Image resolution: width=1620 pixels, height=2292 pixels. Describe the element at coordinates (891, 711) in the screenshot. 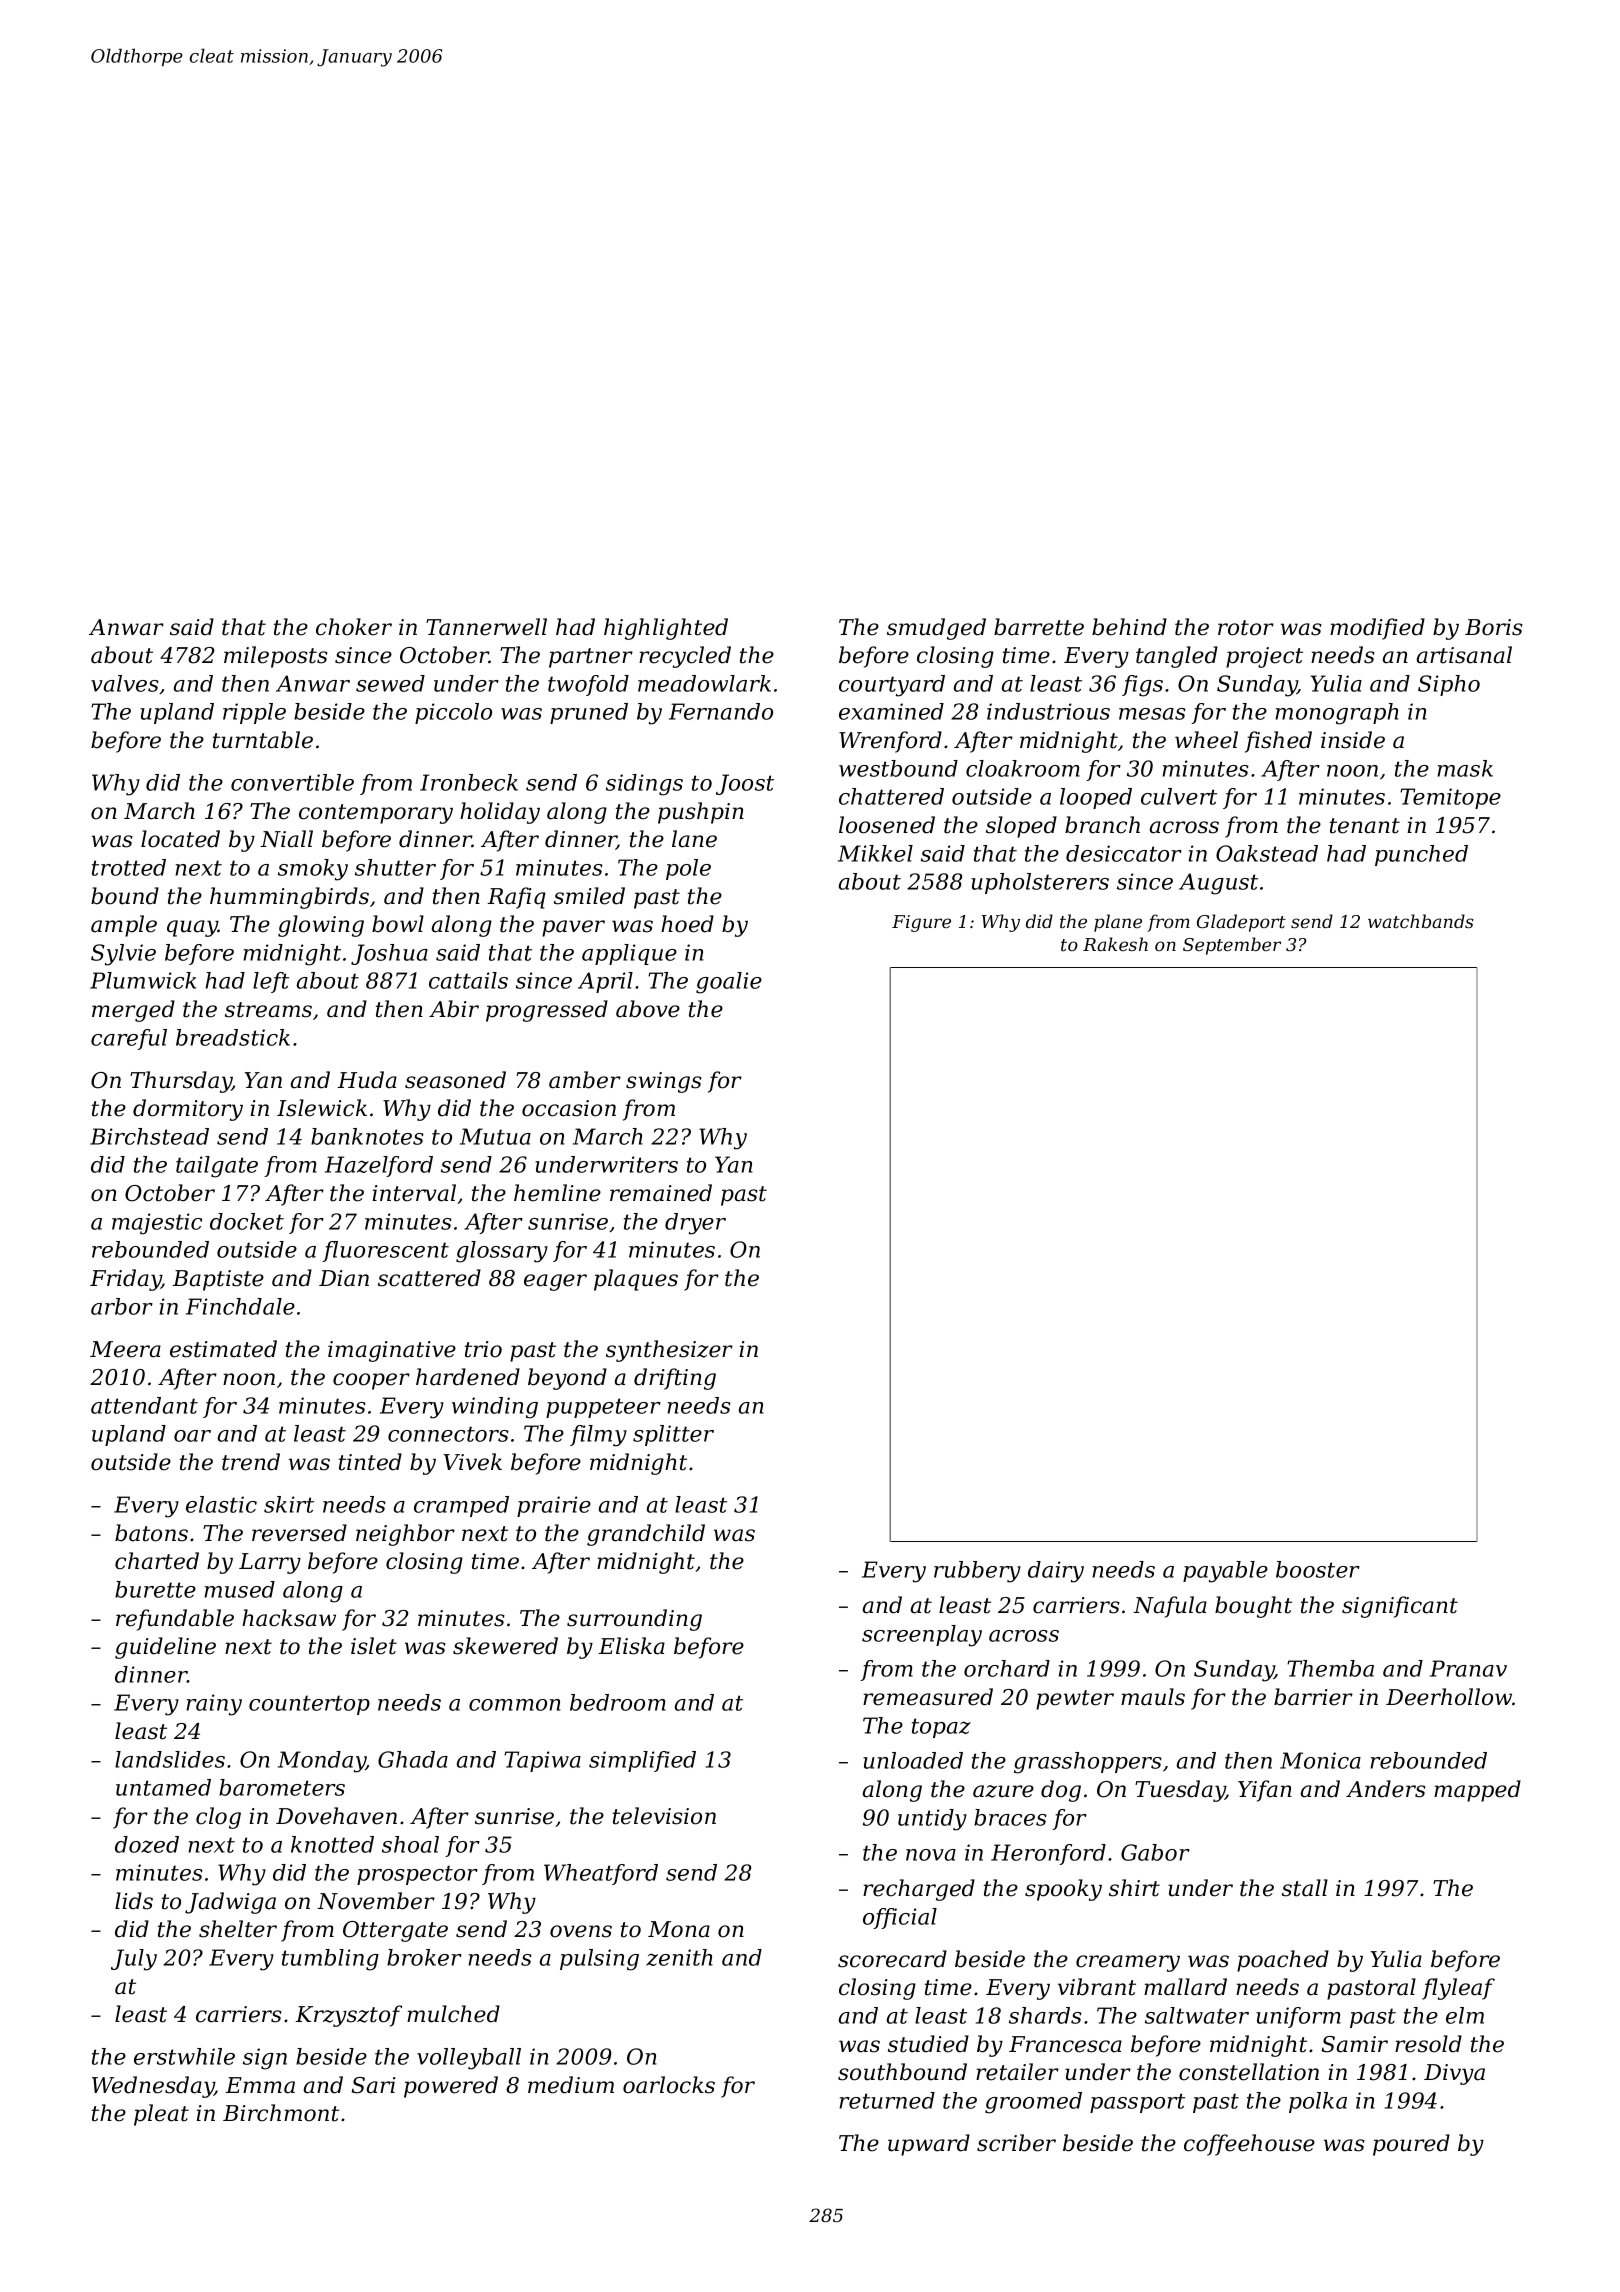

I see `examined` at that location.
